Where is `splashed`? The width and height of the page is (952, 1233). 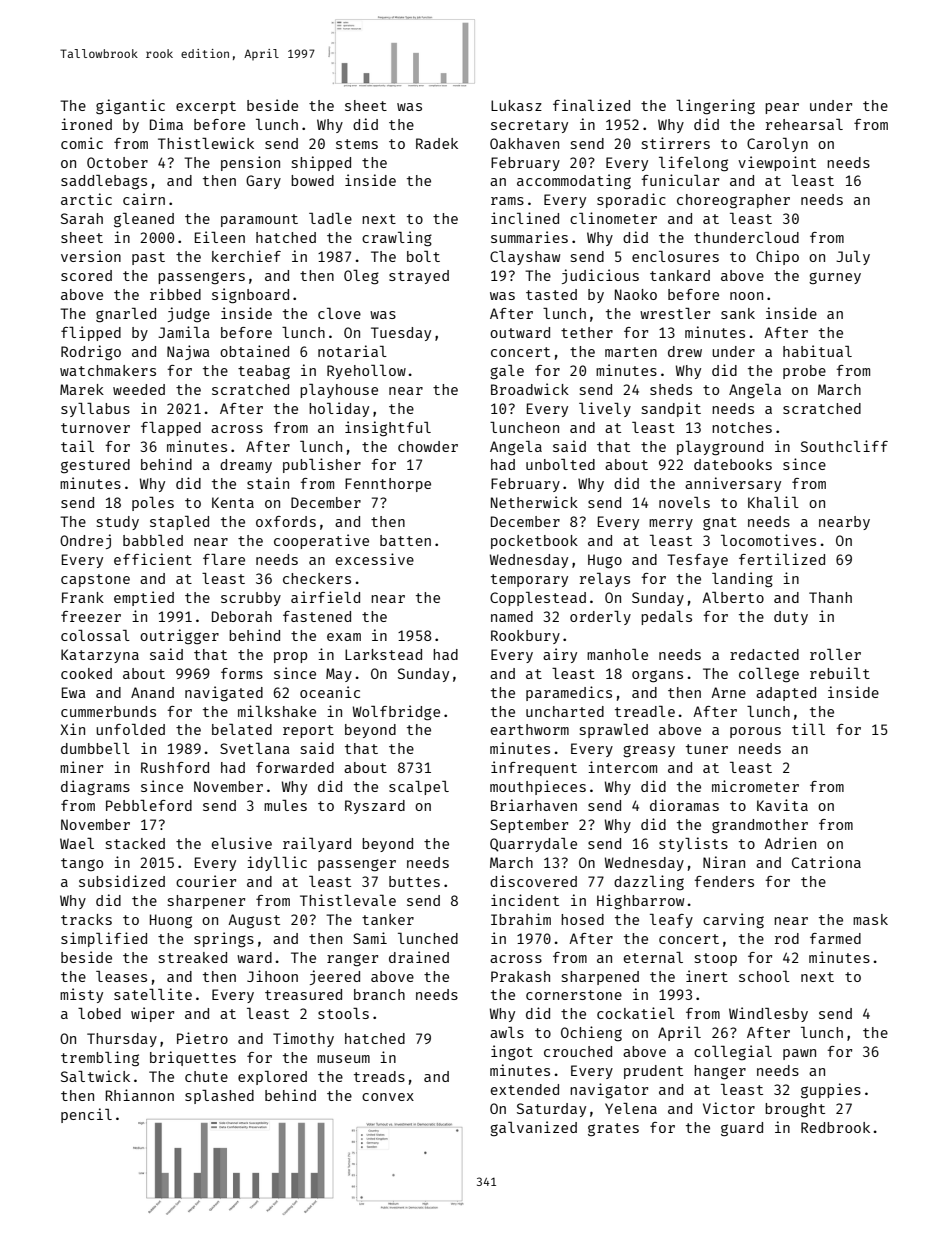
splashed is located at coordinates (219, 1097).
